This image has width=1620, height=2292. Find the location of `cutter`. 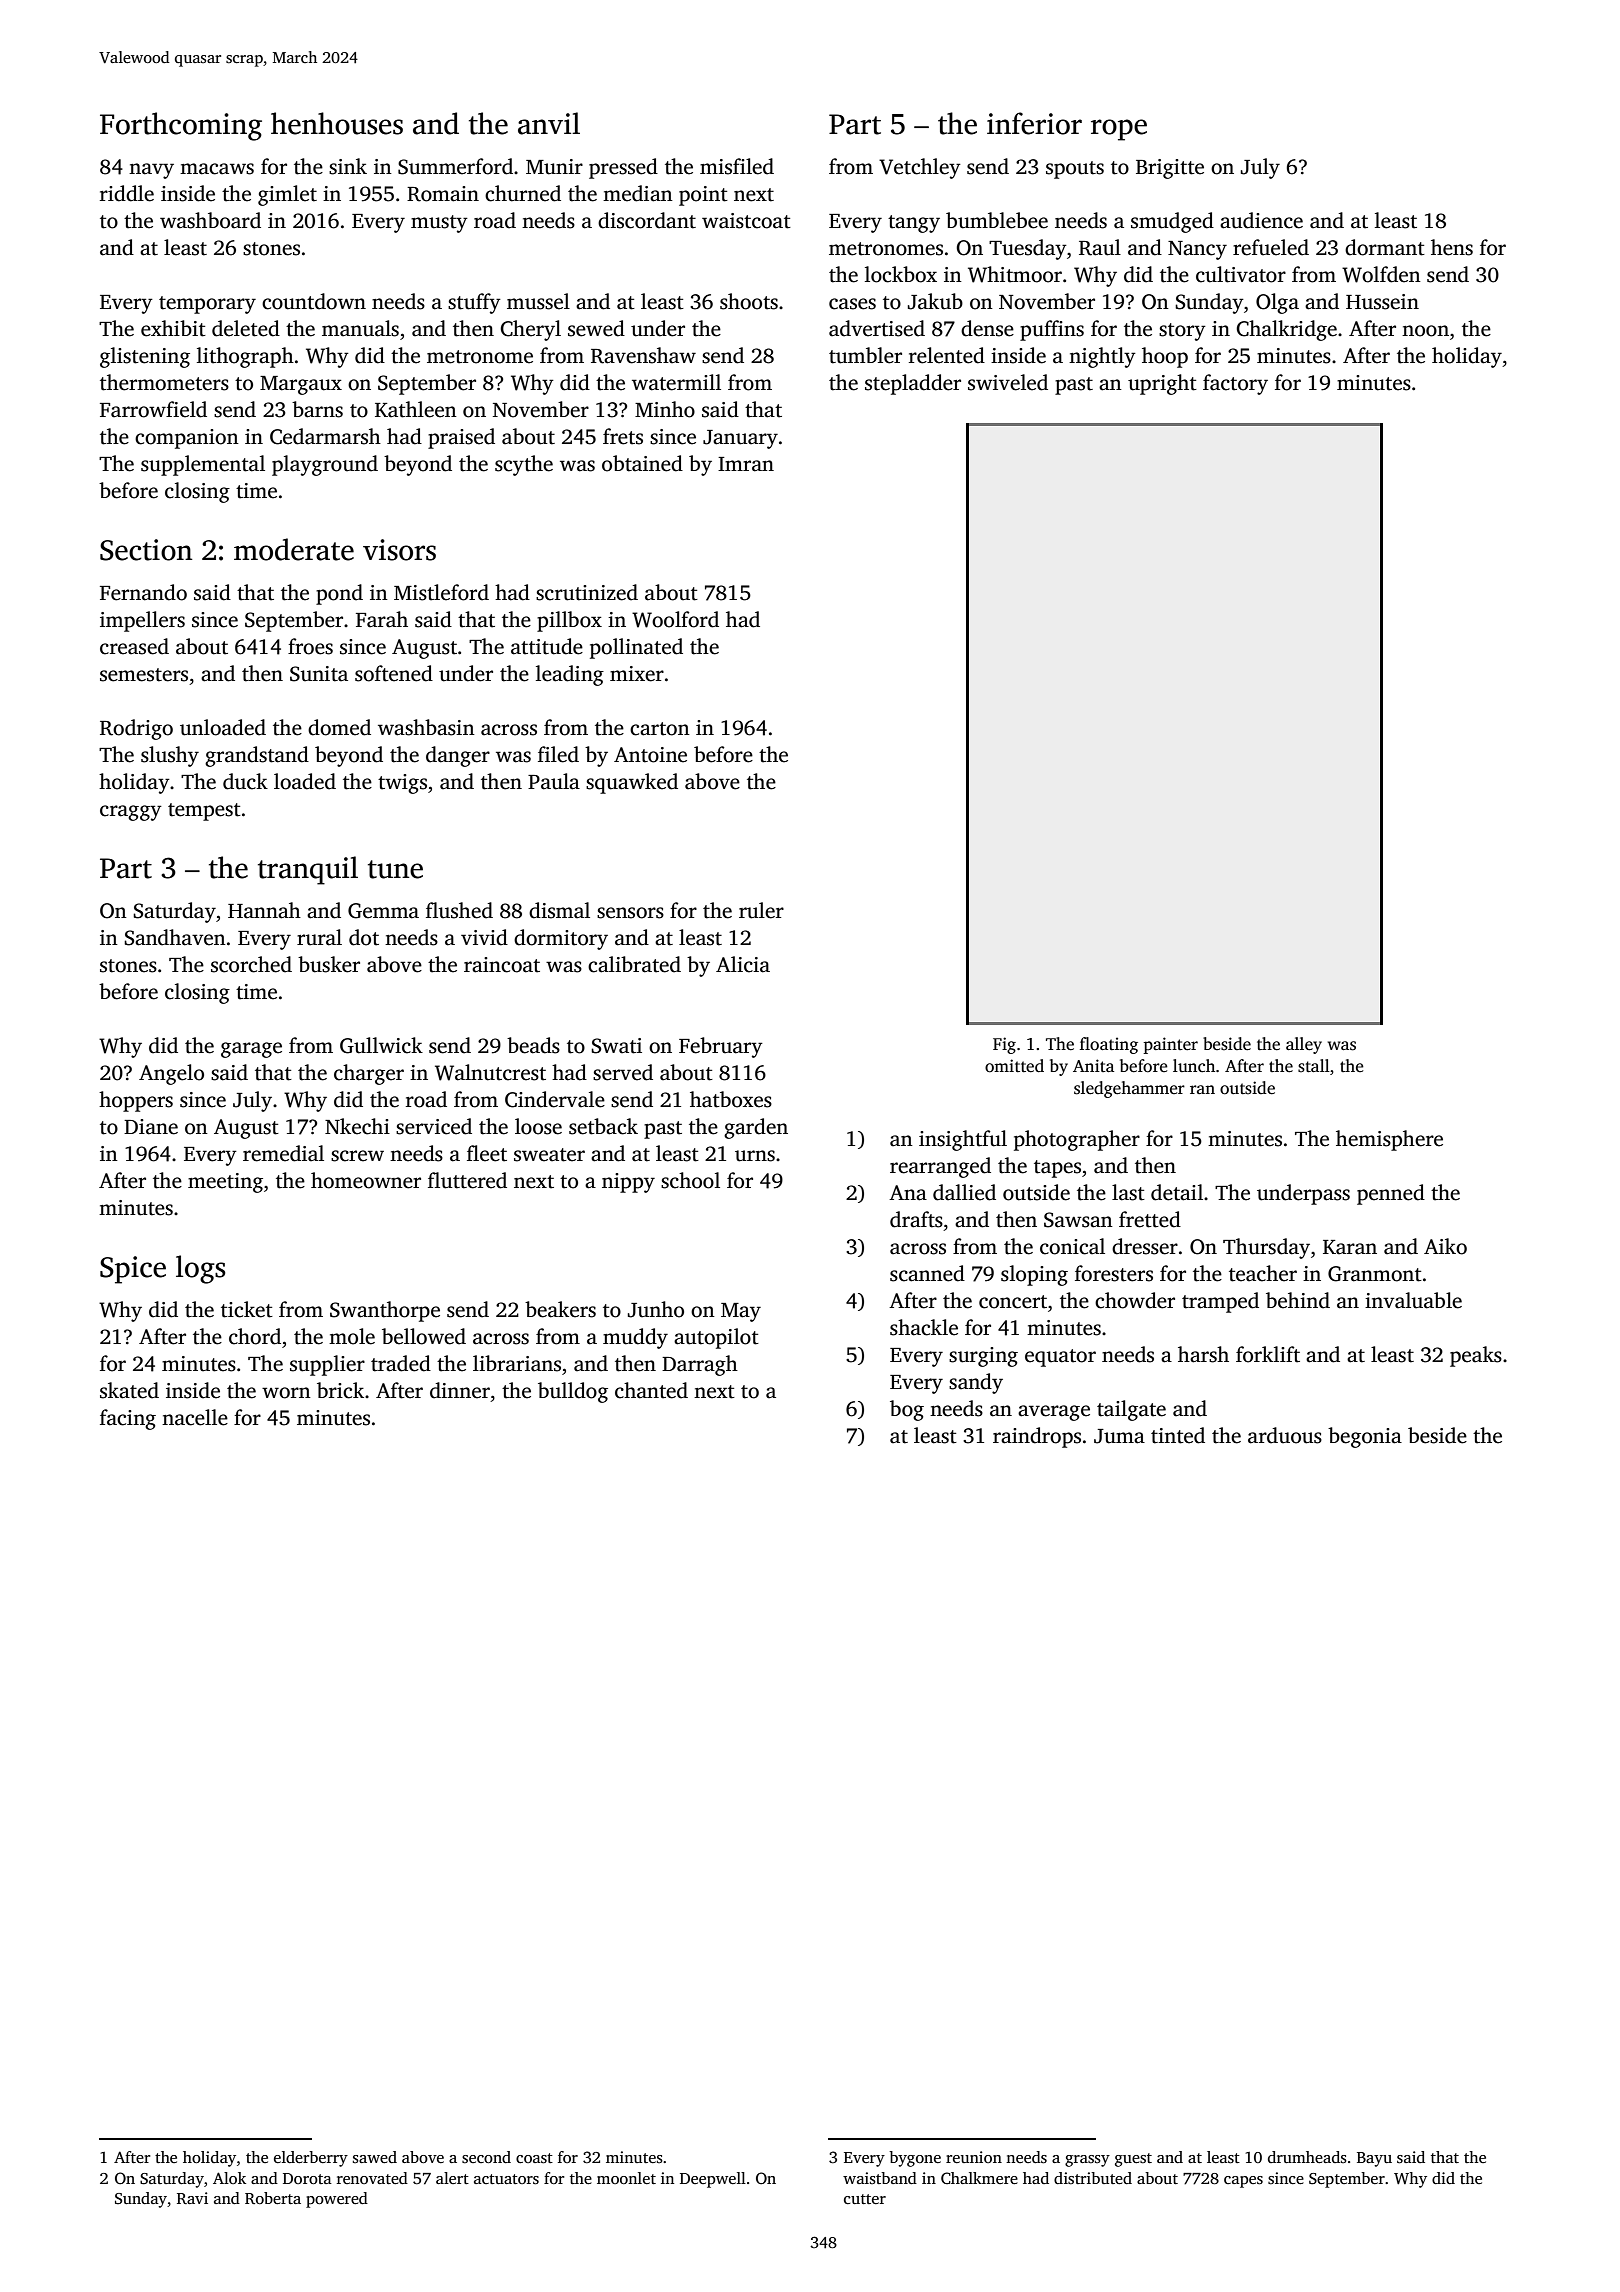

cutter is located at coordinates (865, 2199).
